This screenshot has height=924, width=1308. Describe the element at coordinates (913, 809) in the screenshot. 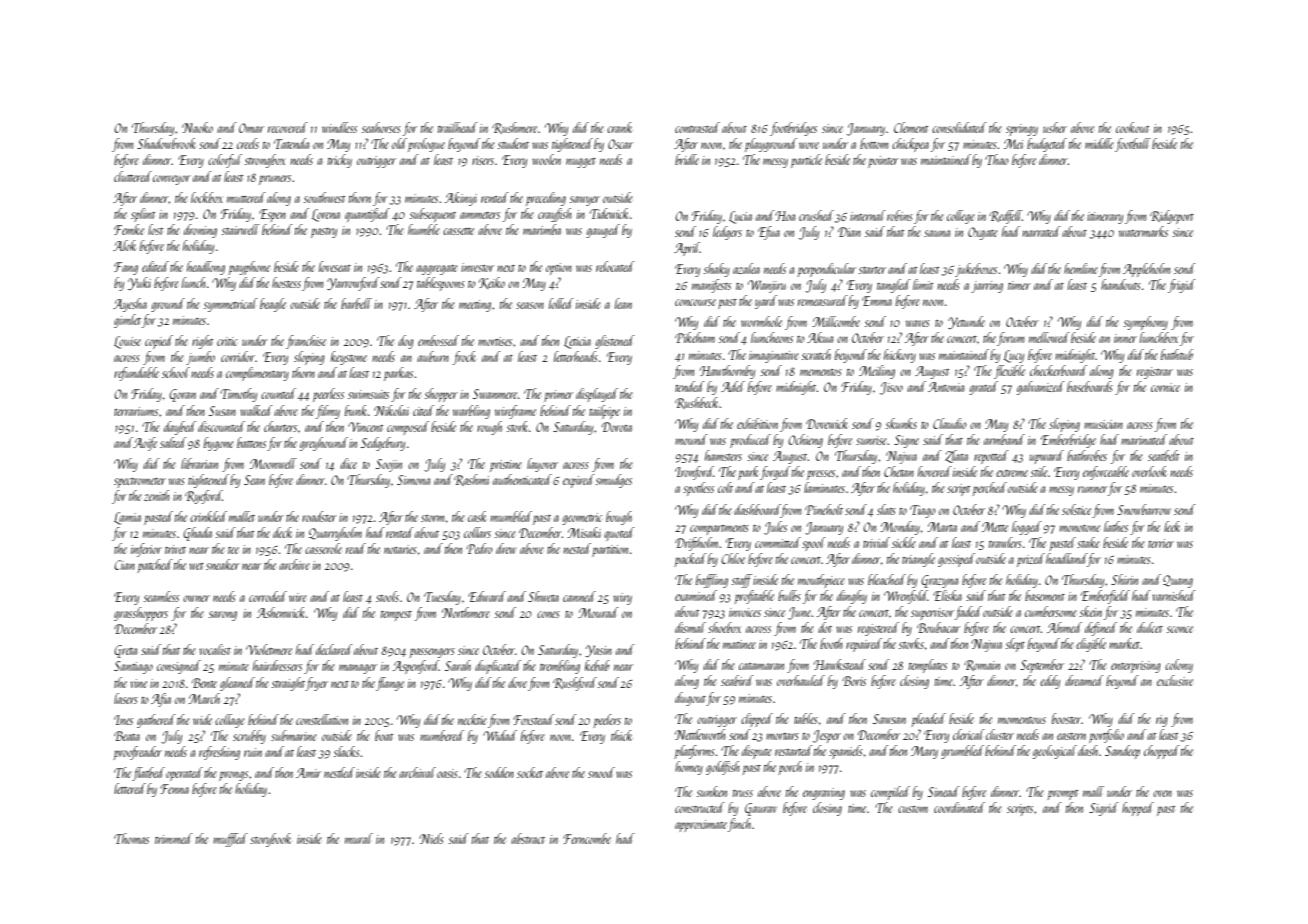

I see `custom` at that location.
